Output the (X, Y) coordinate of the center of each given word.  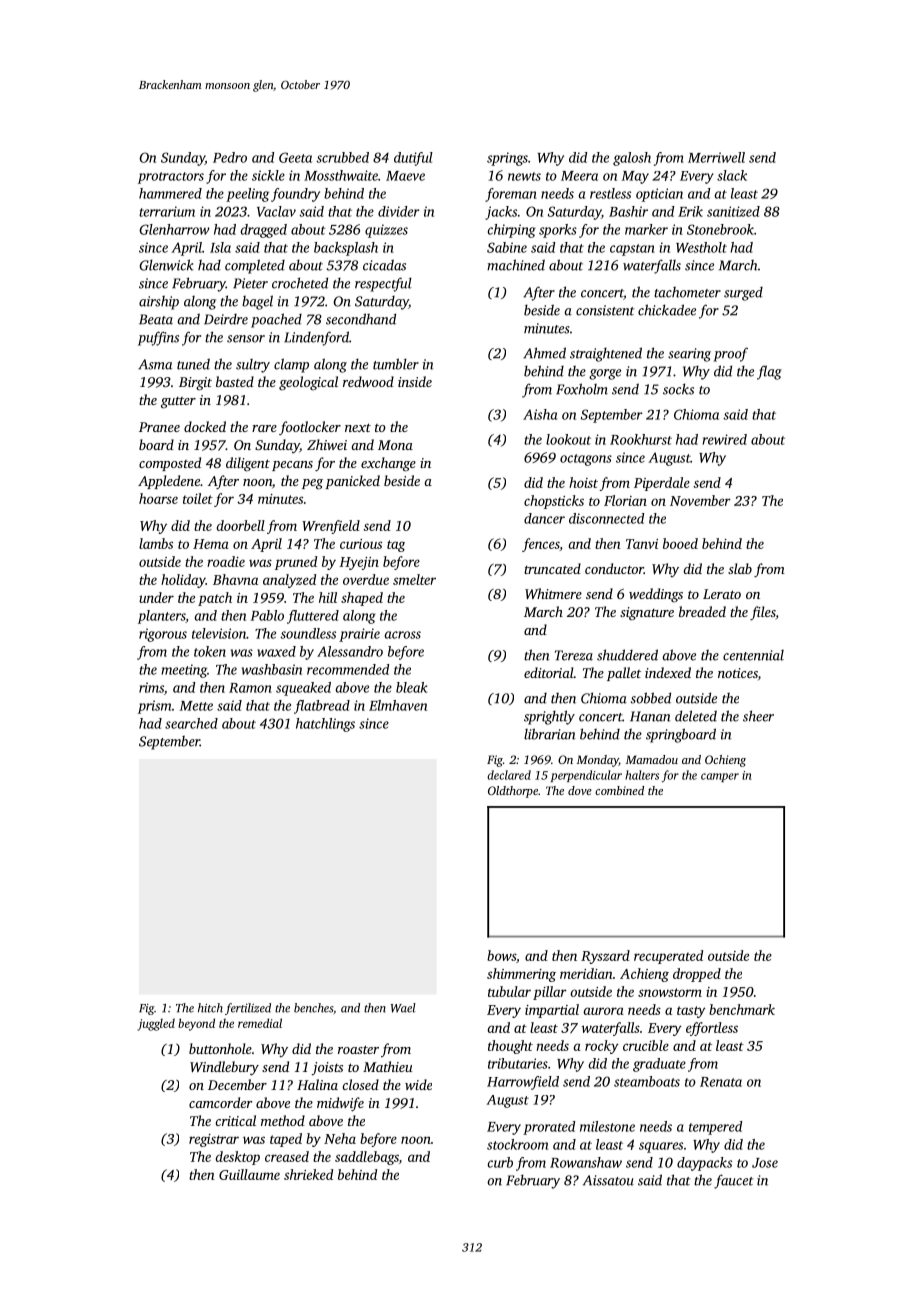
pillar (550, 993)
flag (769, 372)
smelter (414, 579)
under (156, 597)
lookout (568, 439)
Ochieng (725, 761)
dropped (697, 975)
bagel (257, 302)
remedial (260, 1023)
